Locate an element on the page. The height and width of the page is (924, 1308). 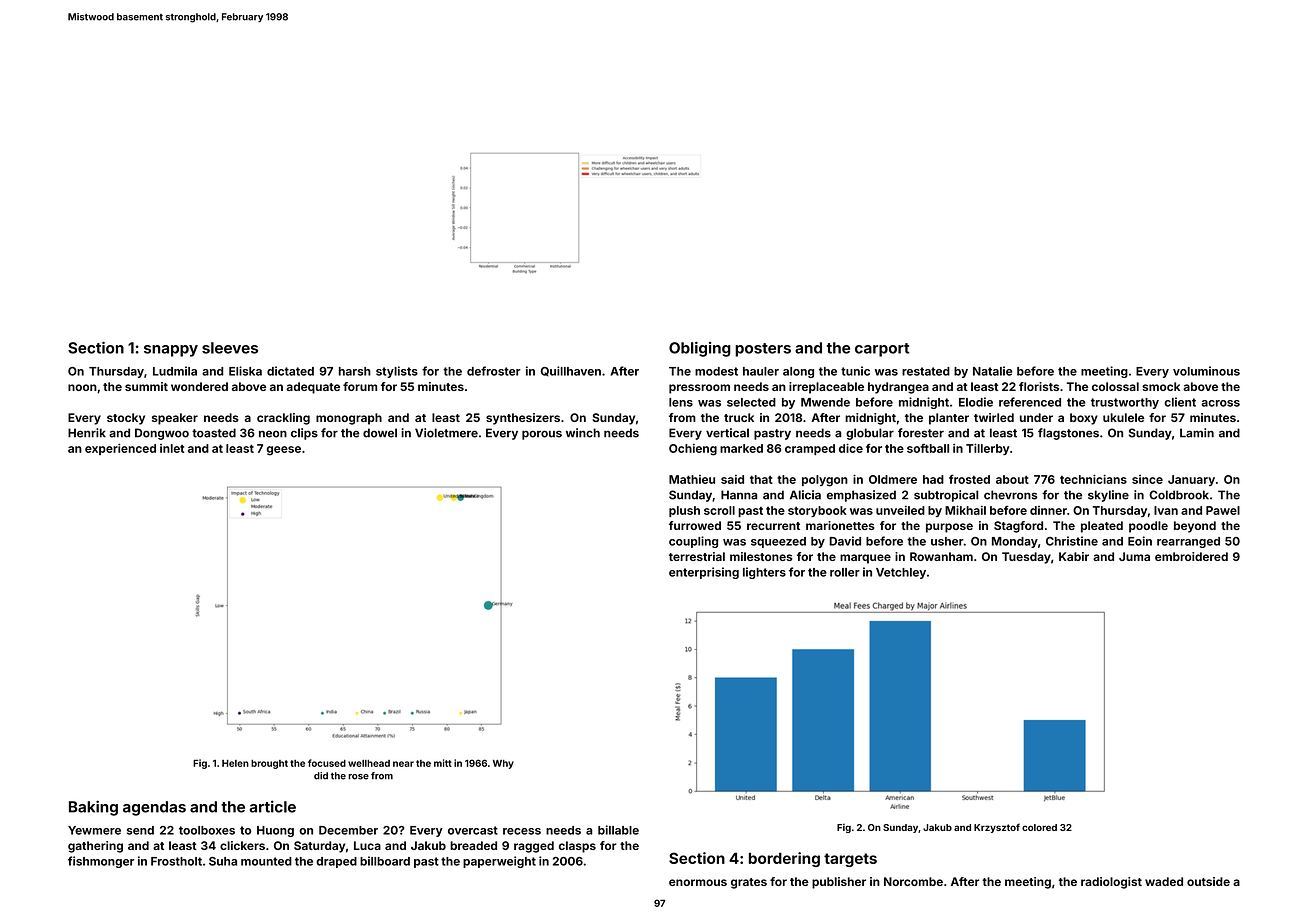
sleeves is located at coordinates (230, 348).
